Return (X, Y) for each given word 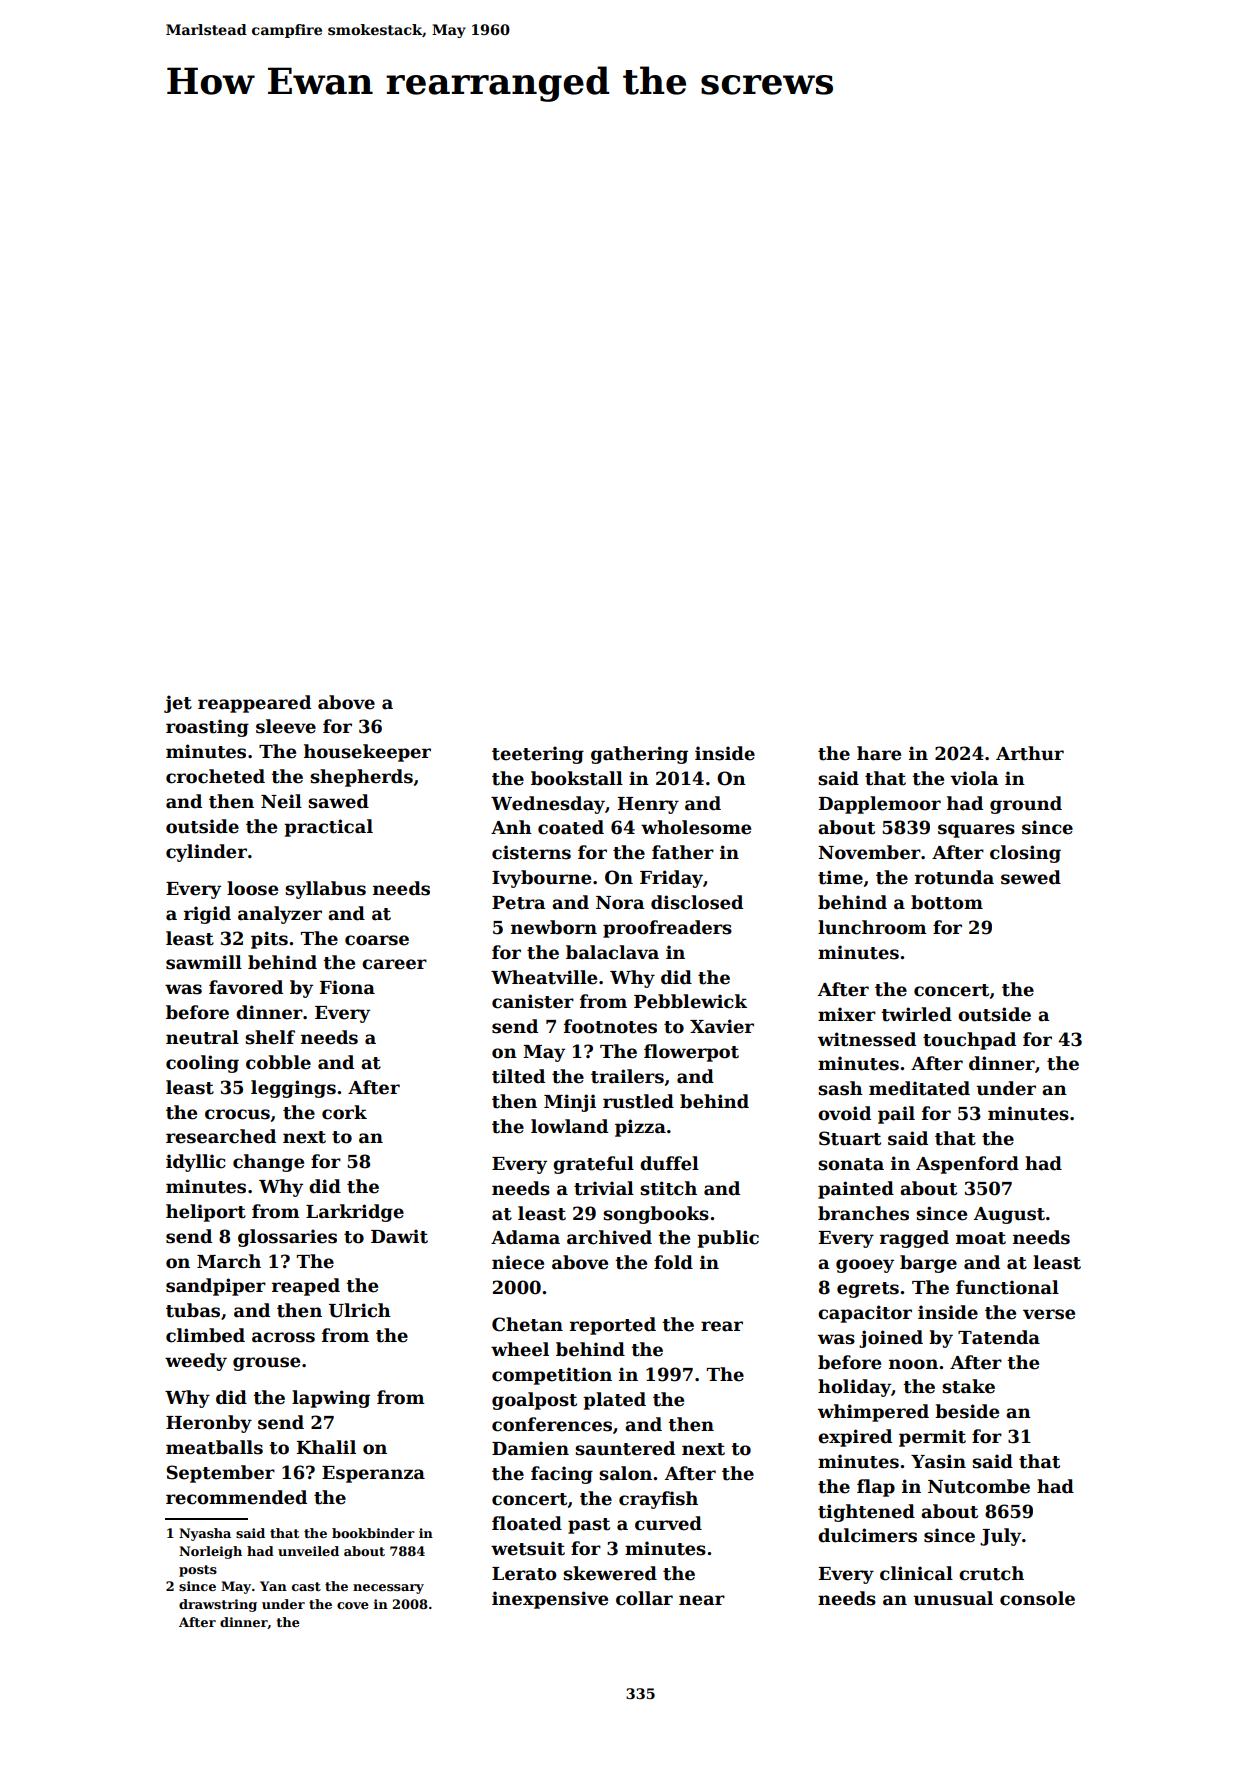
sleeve (286, 726)
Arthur (1030, 753)
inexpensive (550, 1600)
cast (306, 1586)
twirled (916, 1014)
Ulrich (360, 1310)
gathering (639, 755)
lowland (569, 1126)
